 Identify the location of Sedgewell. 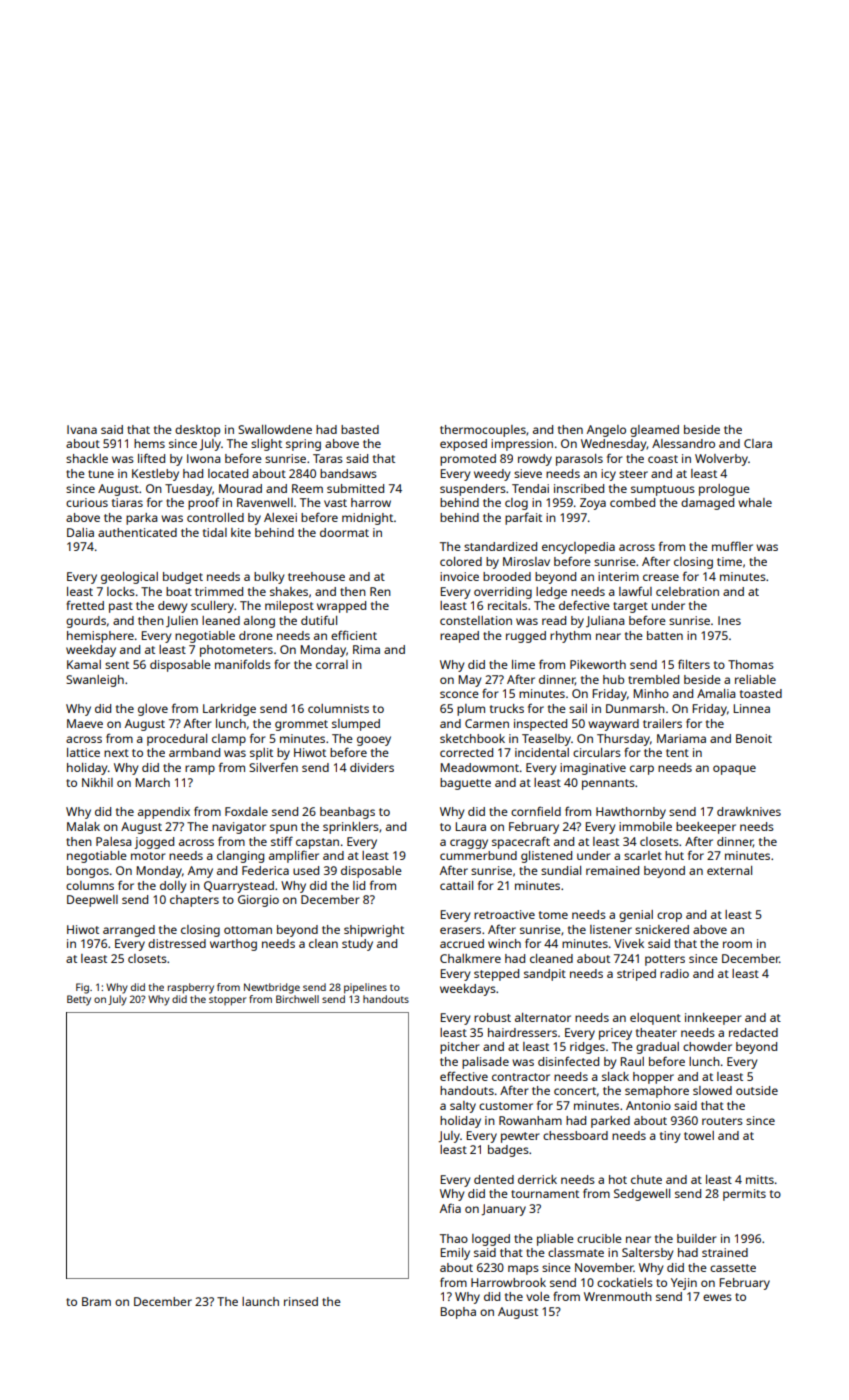
(642, 1195).
